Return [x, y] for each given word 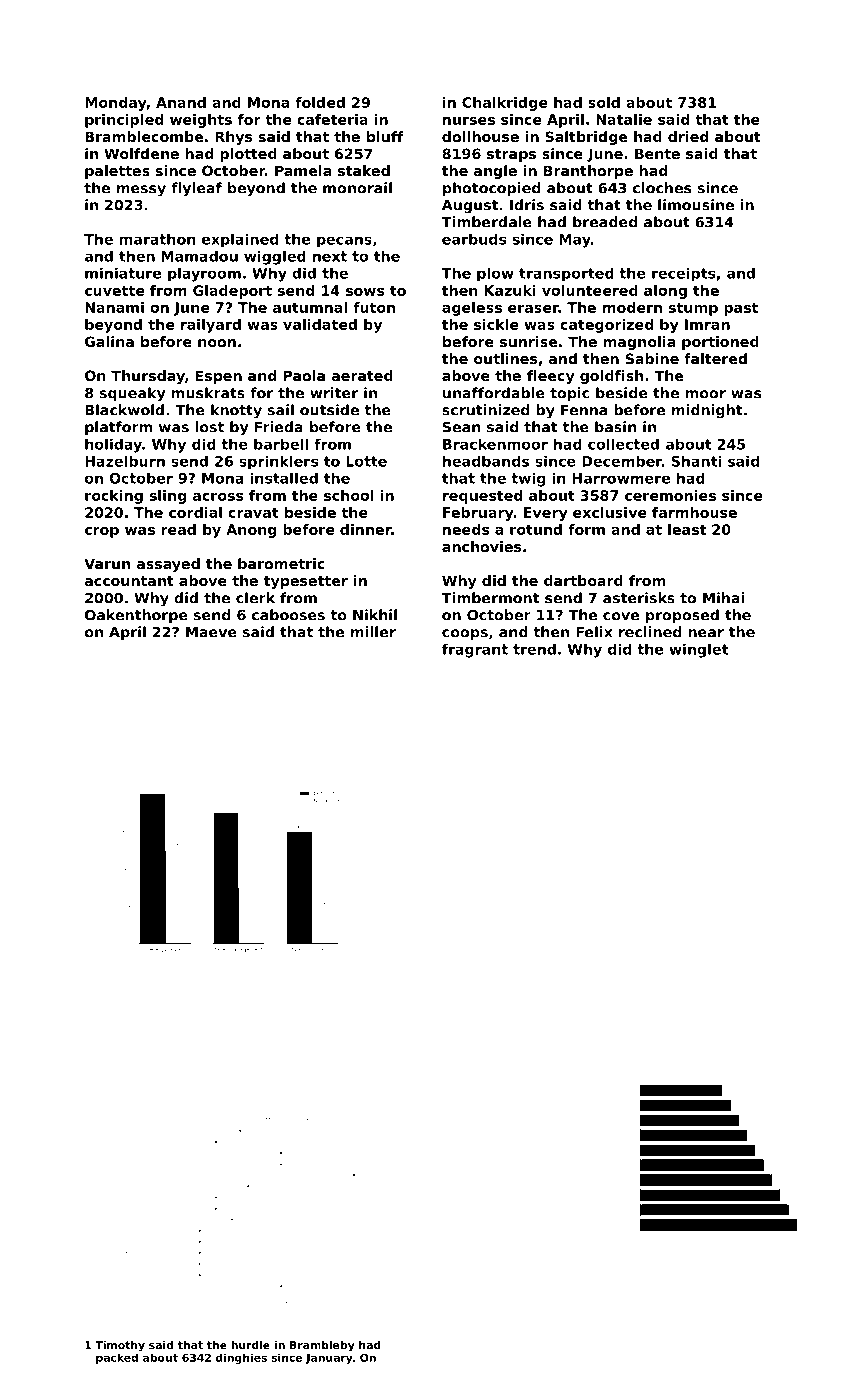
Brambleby [322, 1346]
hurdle [250, 1345]
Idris [527, 205]
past [741, 309]
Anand [181, 102]
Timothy [120, 1346]
